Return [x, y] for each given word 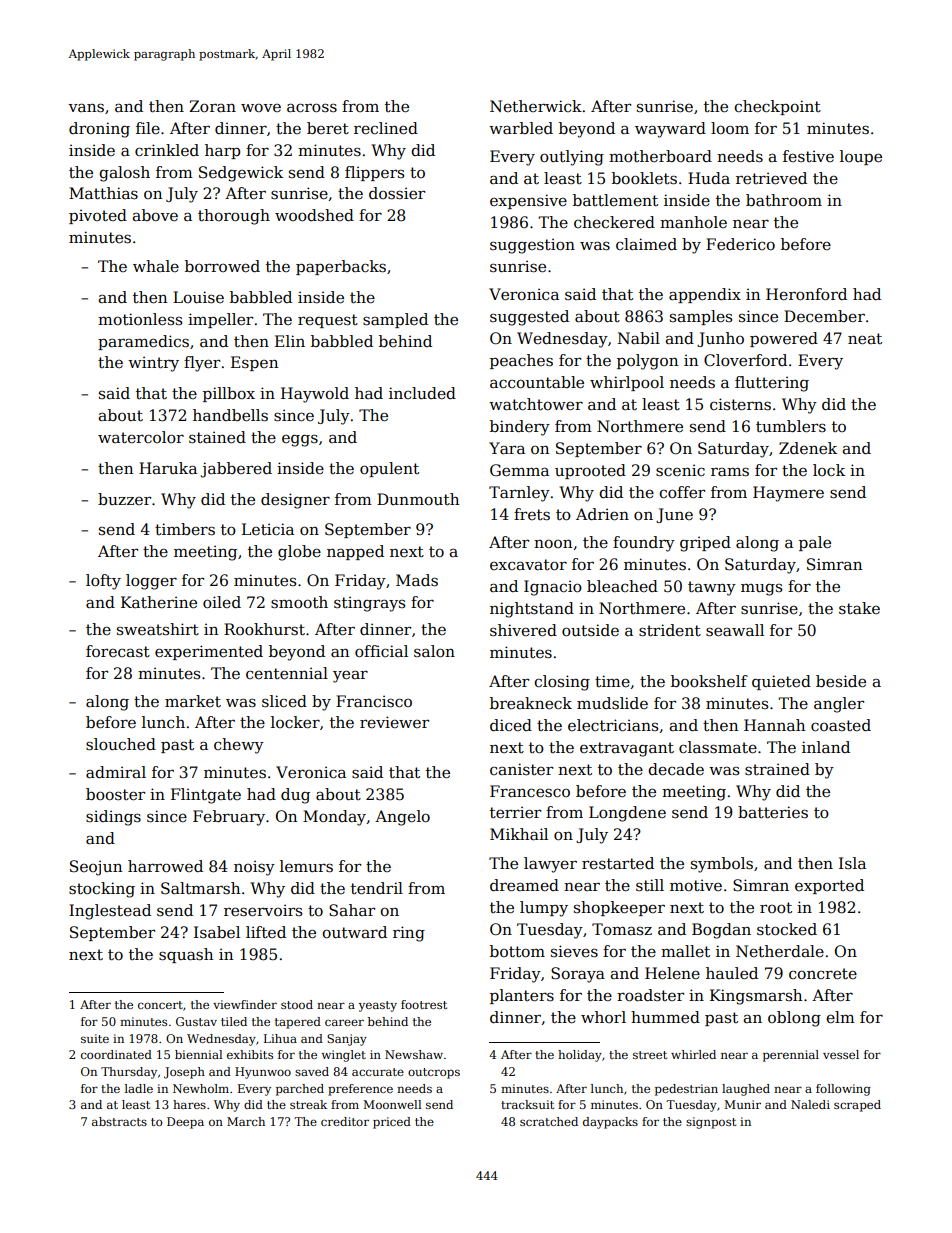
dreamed [524, 885]
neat [865, 339]
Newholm [201, 1088]
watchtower [536, 404]
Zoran [212, 106]
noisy [254, 868]
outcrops [434, 1073]
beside [841, 681]
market [193, 701]
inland [826, 747]
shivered [523, 630]
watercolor [141, 437]
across [312, 108]
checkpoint [777, 107]
